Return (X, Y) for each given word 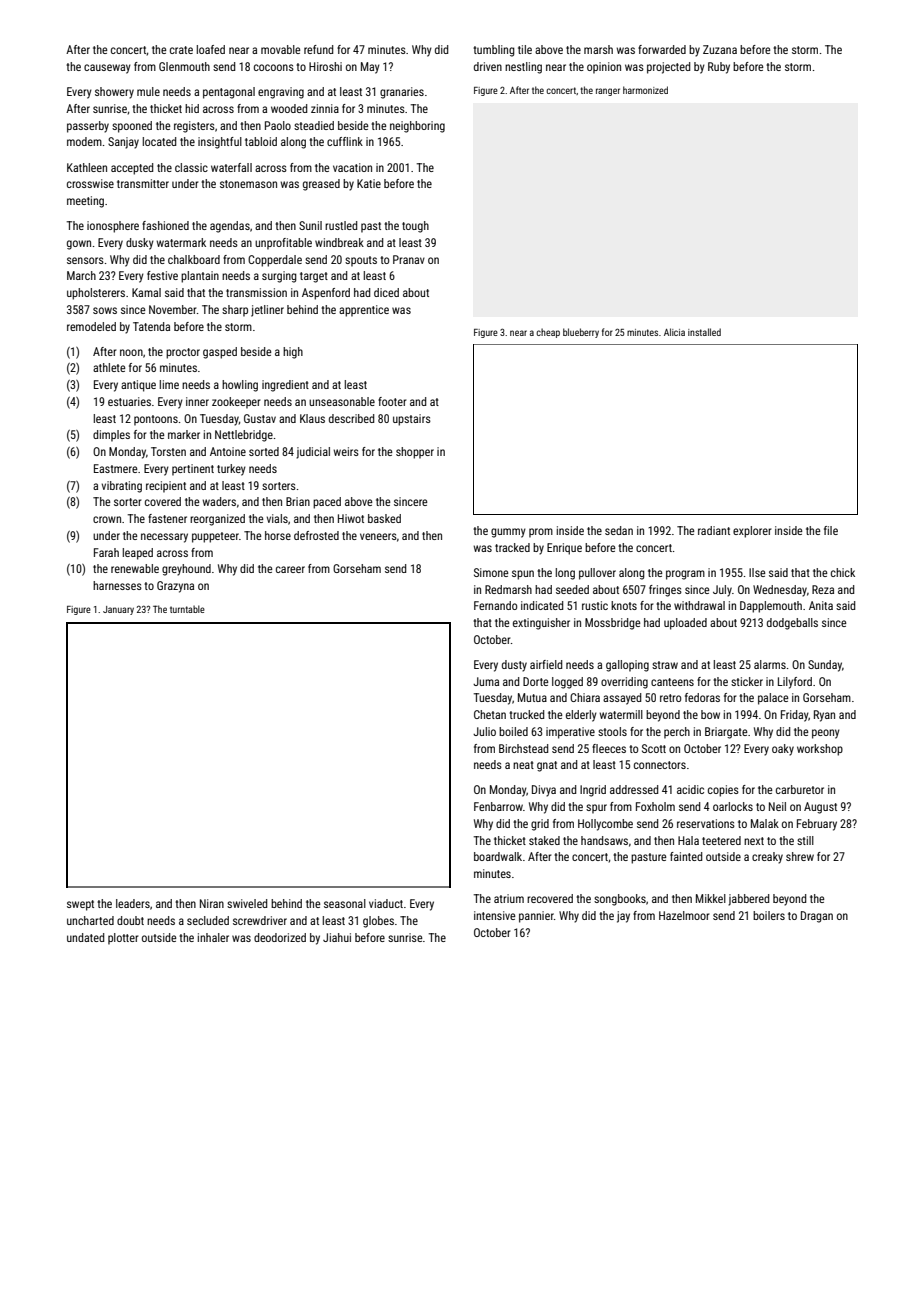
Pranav (409, 259)
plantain (200, 277)
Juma (486, 681)
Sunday (825, 666)
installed (704, 332)
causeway (107, 69)
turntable (187, 609)
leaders (133, 903)
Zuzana (720, 49)
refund (318, 49)
